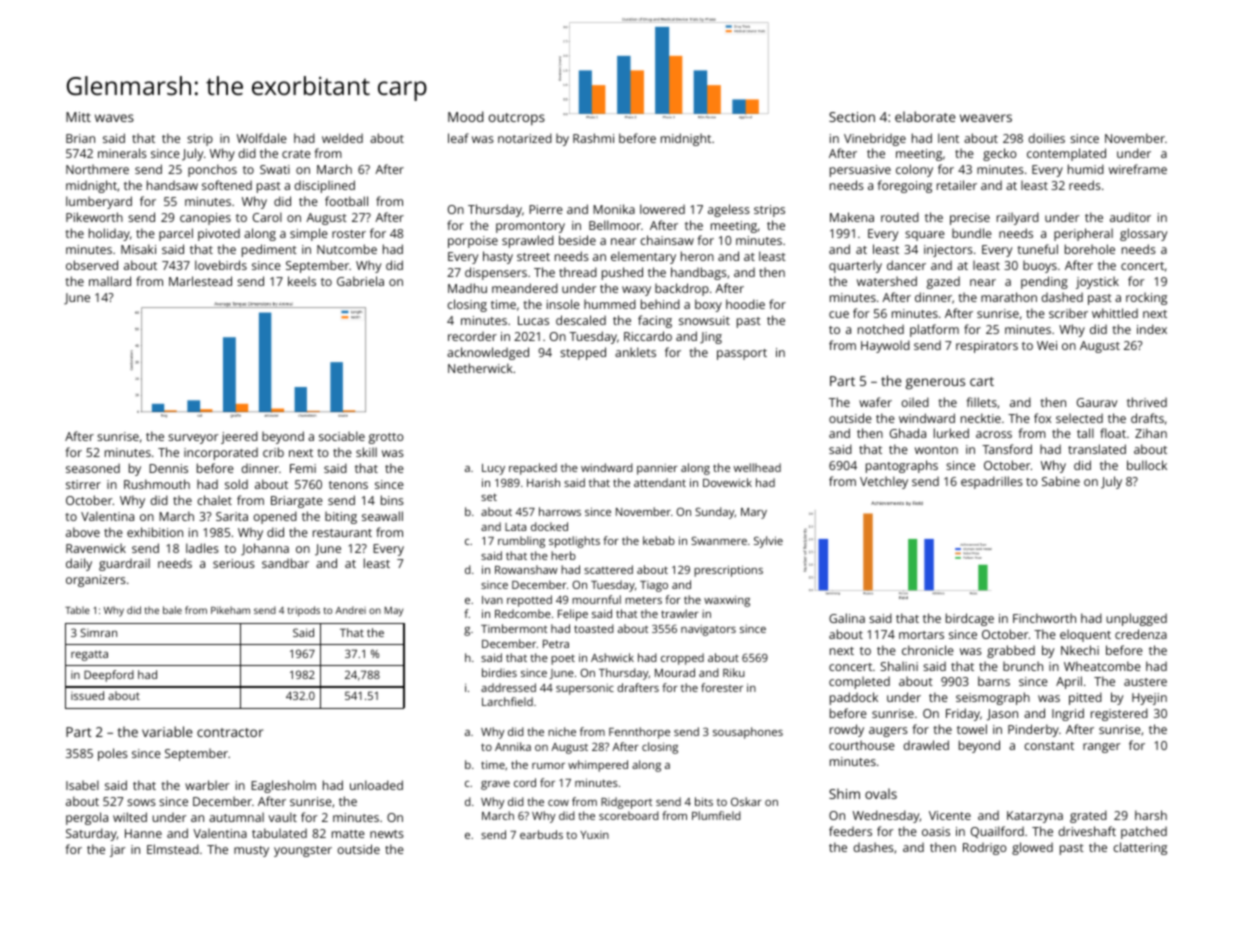 The image size is (1233, 952). I want to click on handbags, so click(699, 273).
